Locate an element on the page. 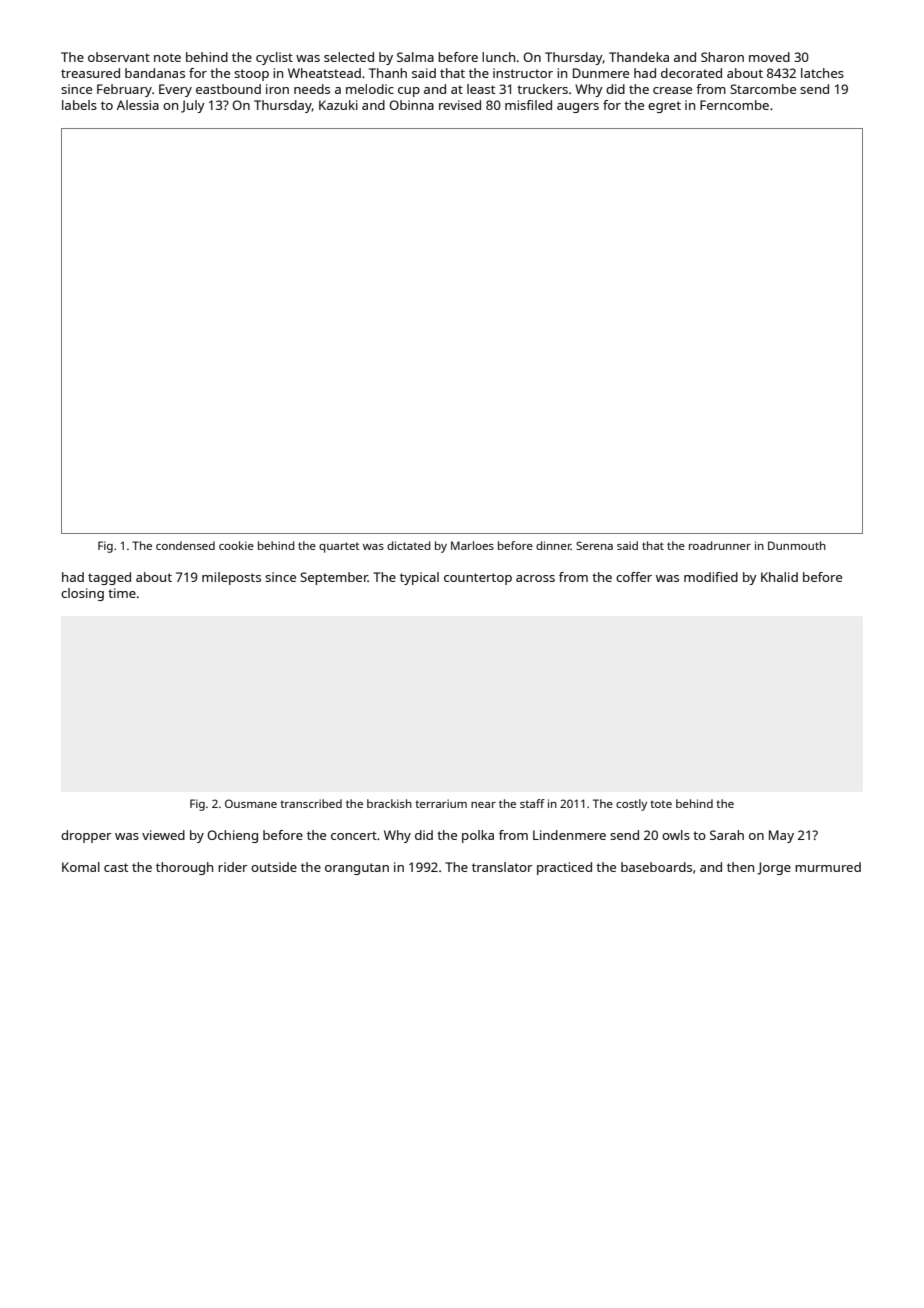  Lindenmere is located at coordinates (569, 835).
